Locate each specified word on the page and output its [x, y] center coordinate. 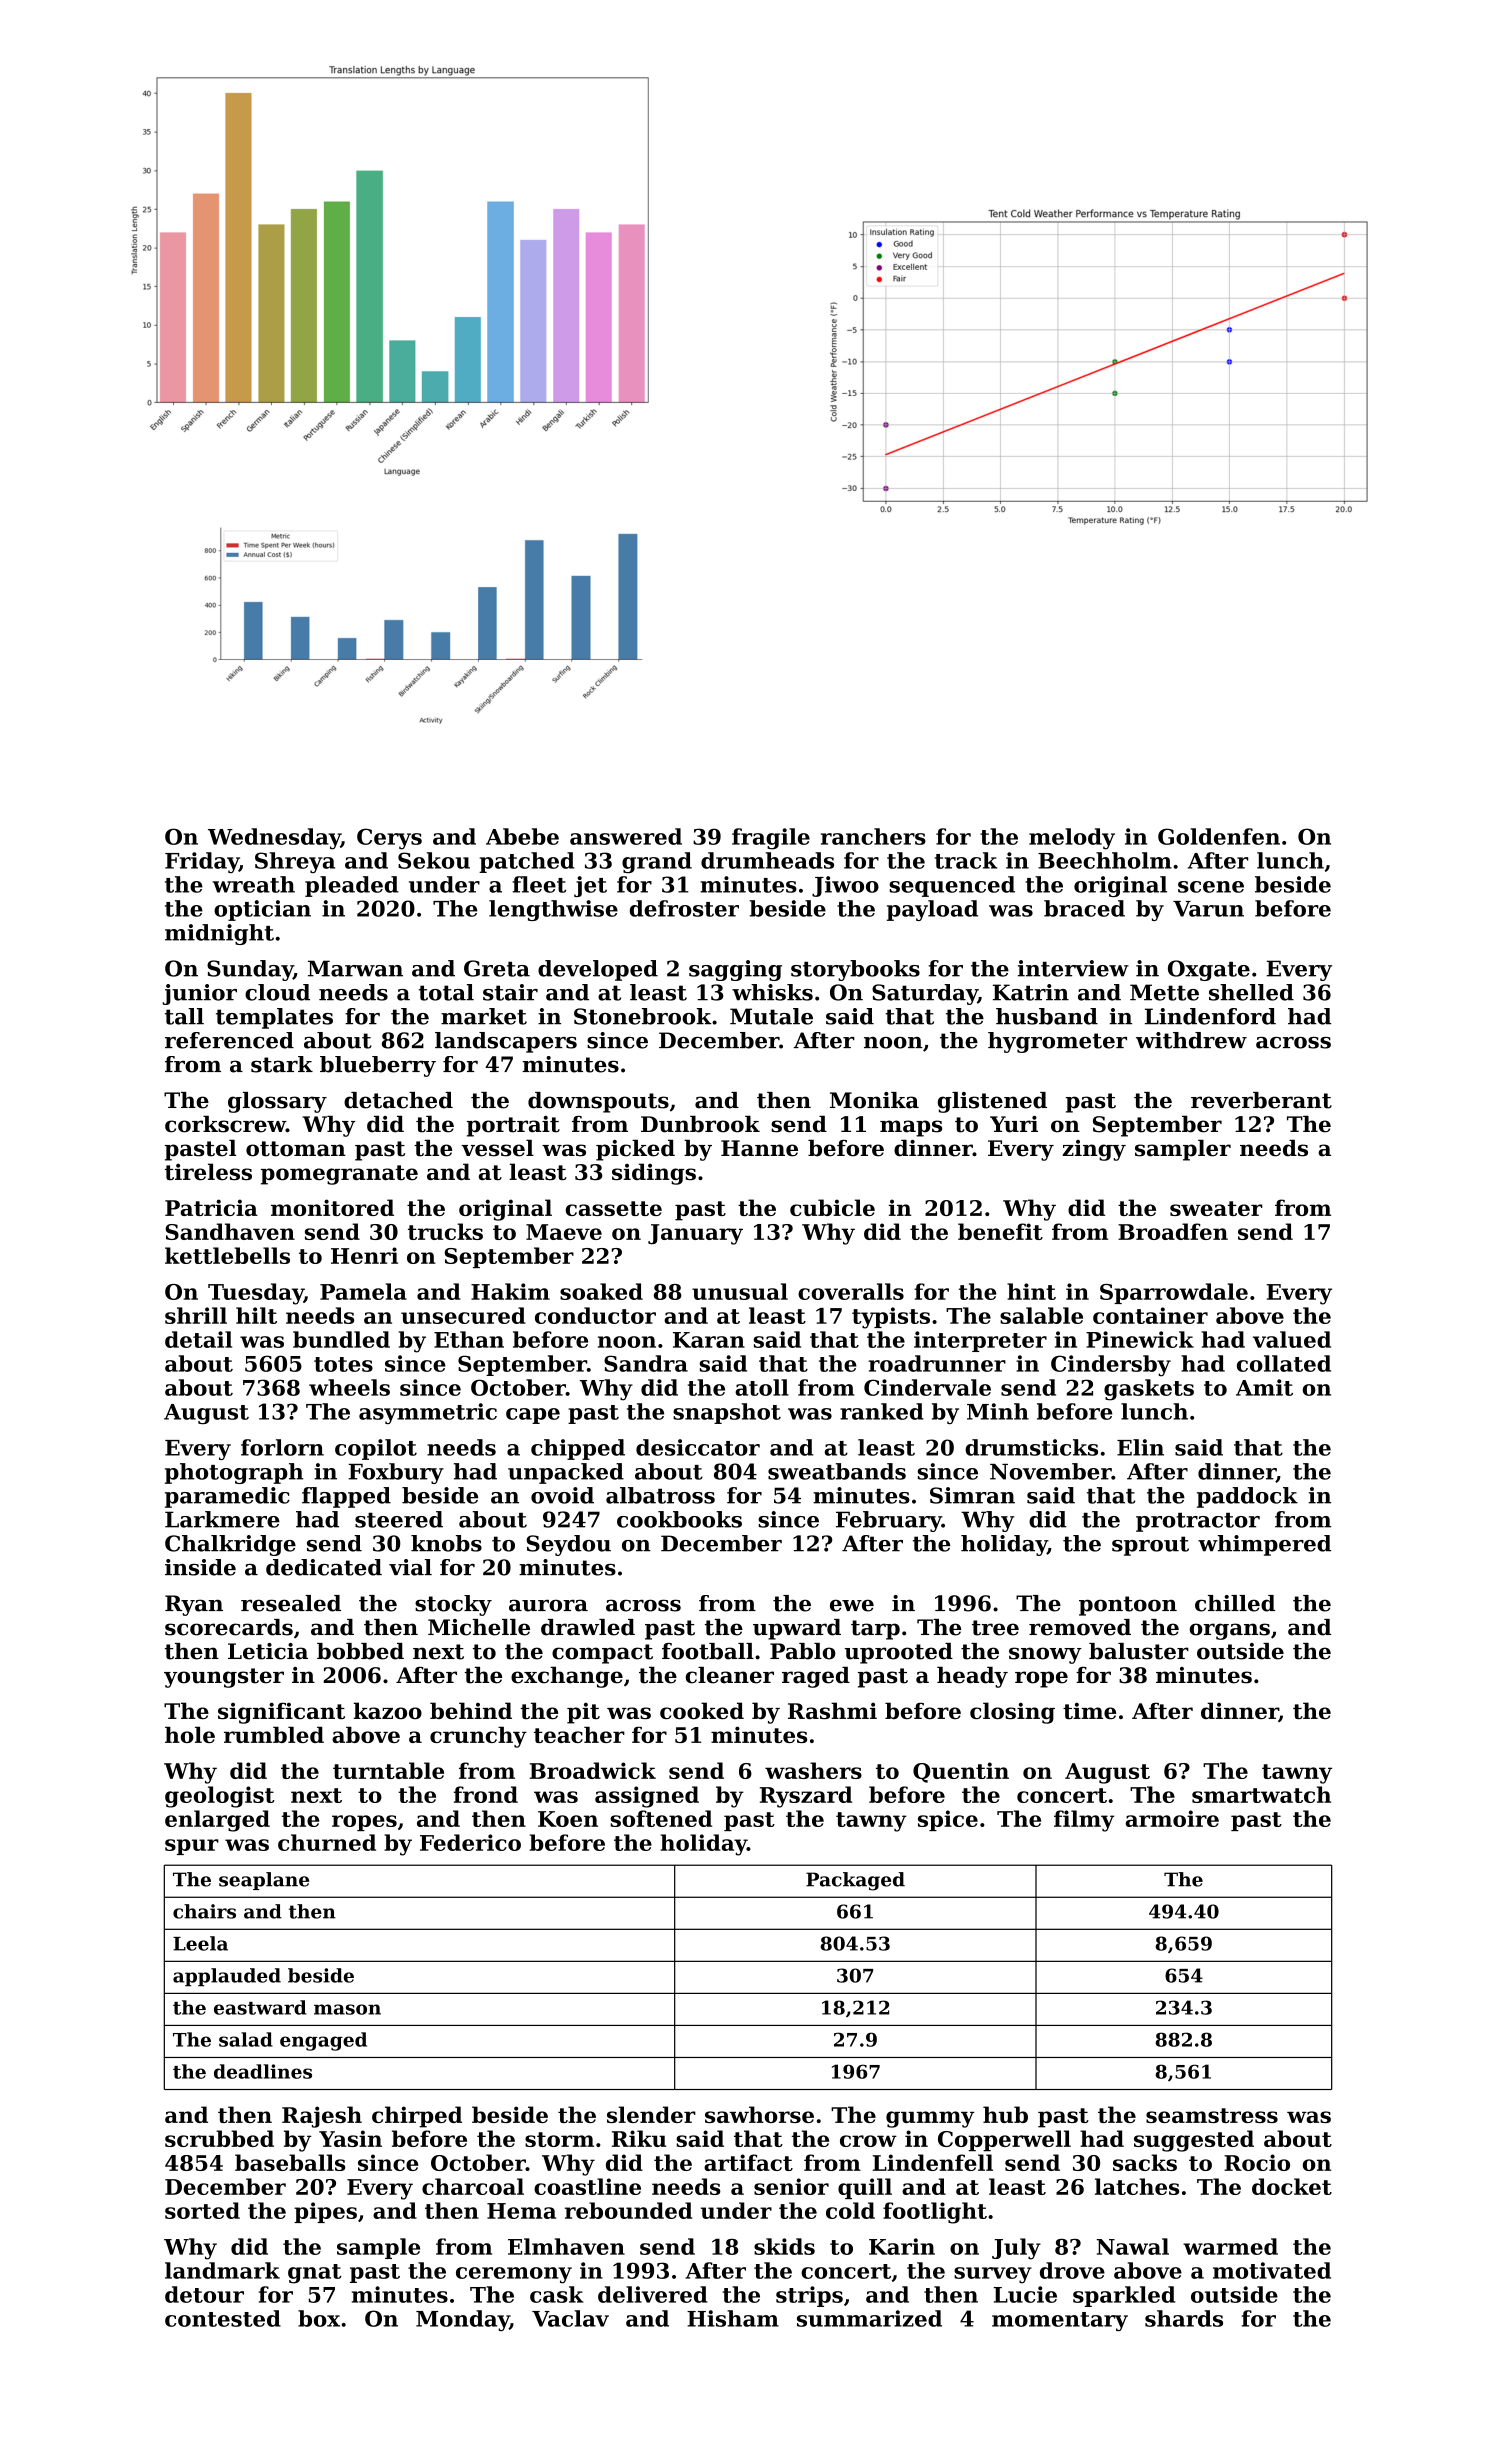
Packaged [855, 1881]
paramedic [227, 1497]
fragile [771, 839]
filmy [1084, 1821]
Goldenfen [1219, 836]
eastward [260, 2007]
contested [223, 2318]
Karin [902, 2246]
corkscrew [225, 1124]
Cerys [389, 839]
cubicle [832, 1207]
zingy [1094, 1150]
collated [1284, 1363]
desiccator [698, 1447]
